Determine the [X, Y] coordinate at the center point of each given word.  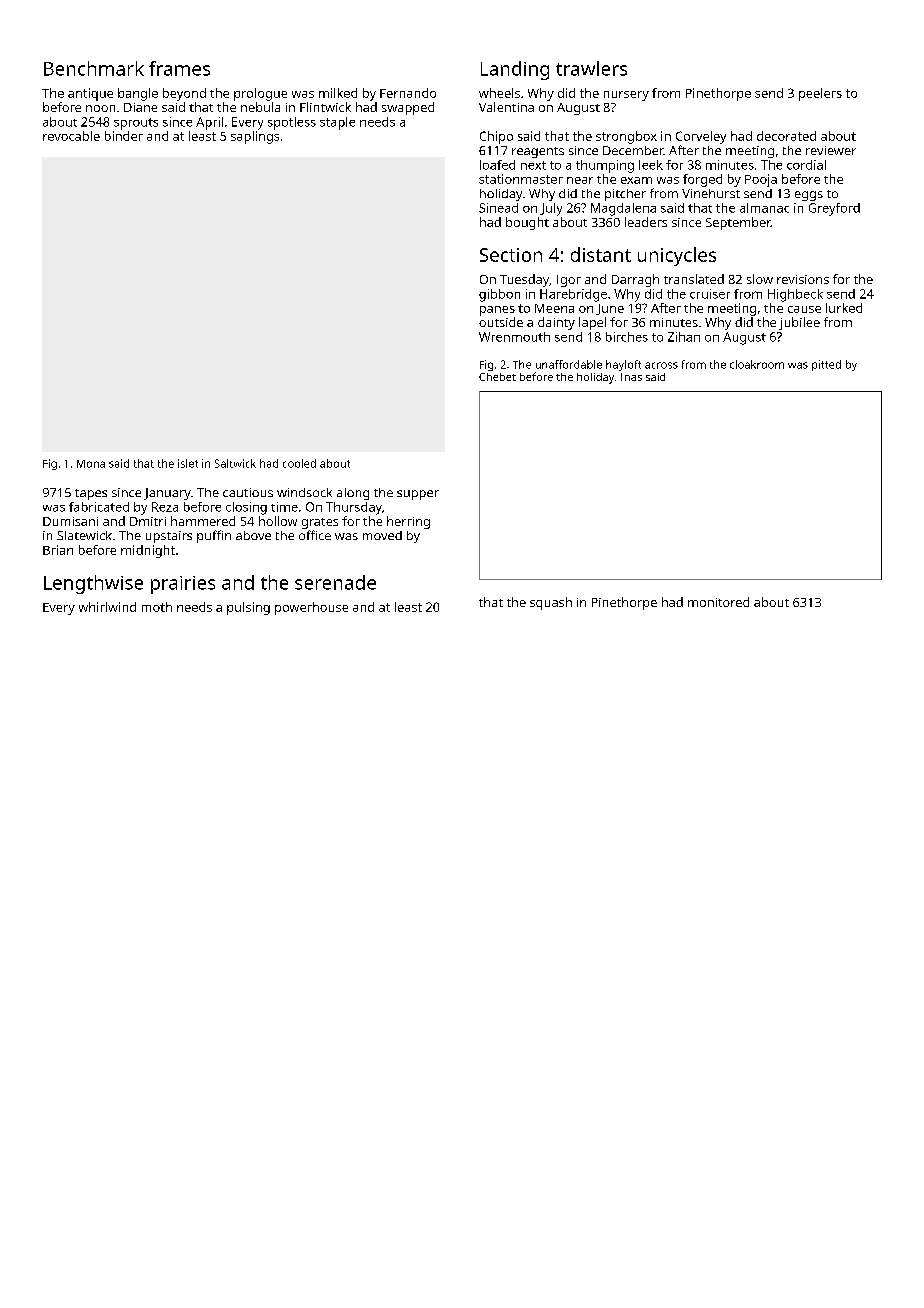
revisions [803, 279]
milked [338, 93]
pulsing [248, 608]
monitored [718, 602]
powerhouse [311, 608]
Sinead [498, 208]
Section [511, 255]
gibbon [499, 295]
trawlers [591, 68]
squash [551, 603]
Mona [91, 464]
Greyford [834, 209]
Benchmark [94, 68]
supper [418, 495]
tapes [91, 494]
